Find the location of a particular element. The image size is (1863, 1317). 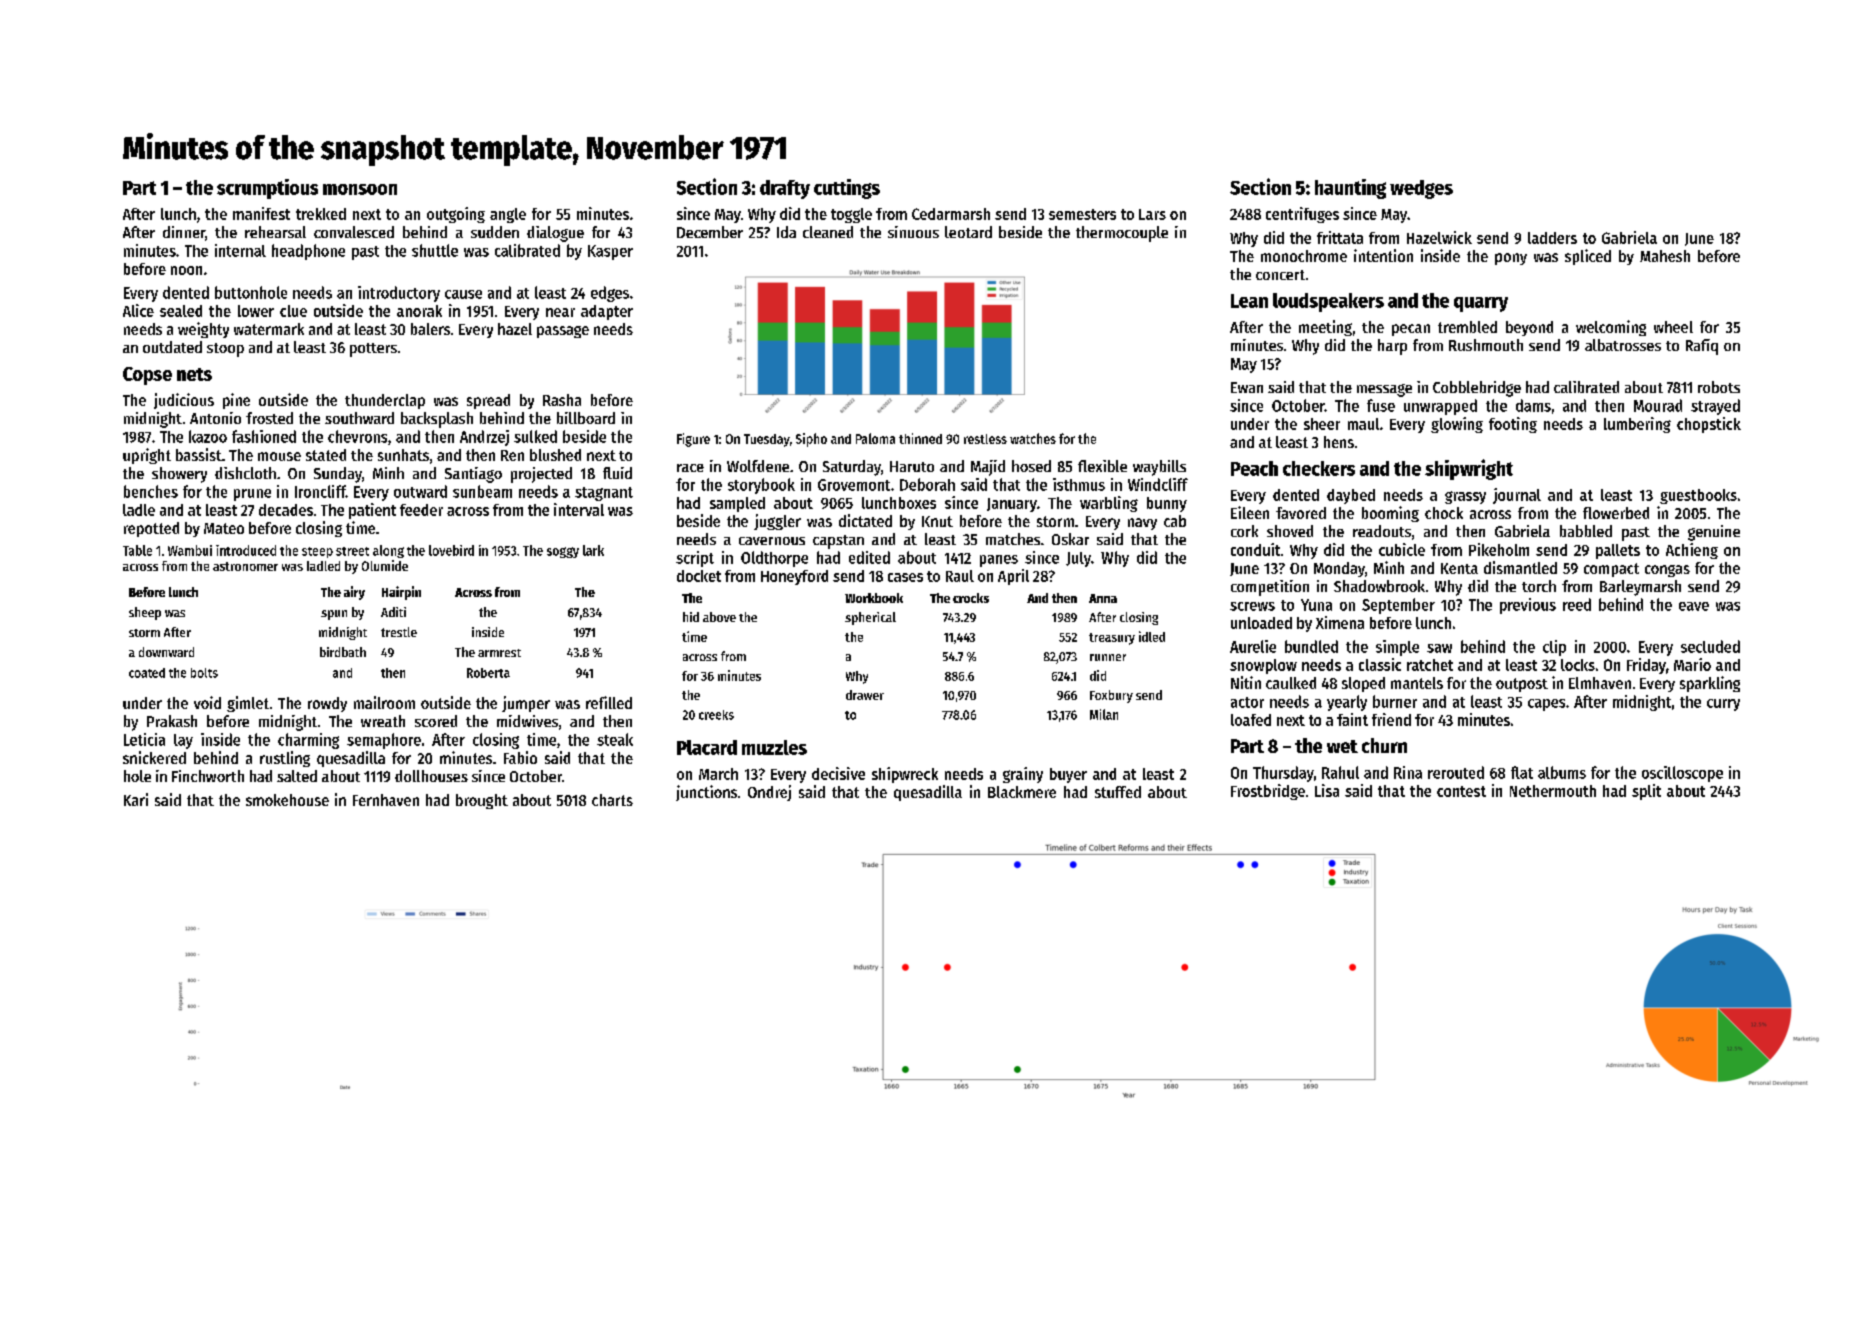

rustling is located at coordinates (285, 759).
